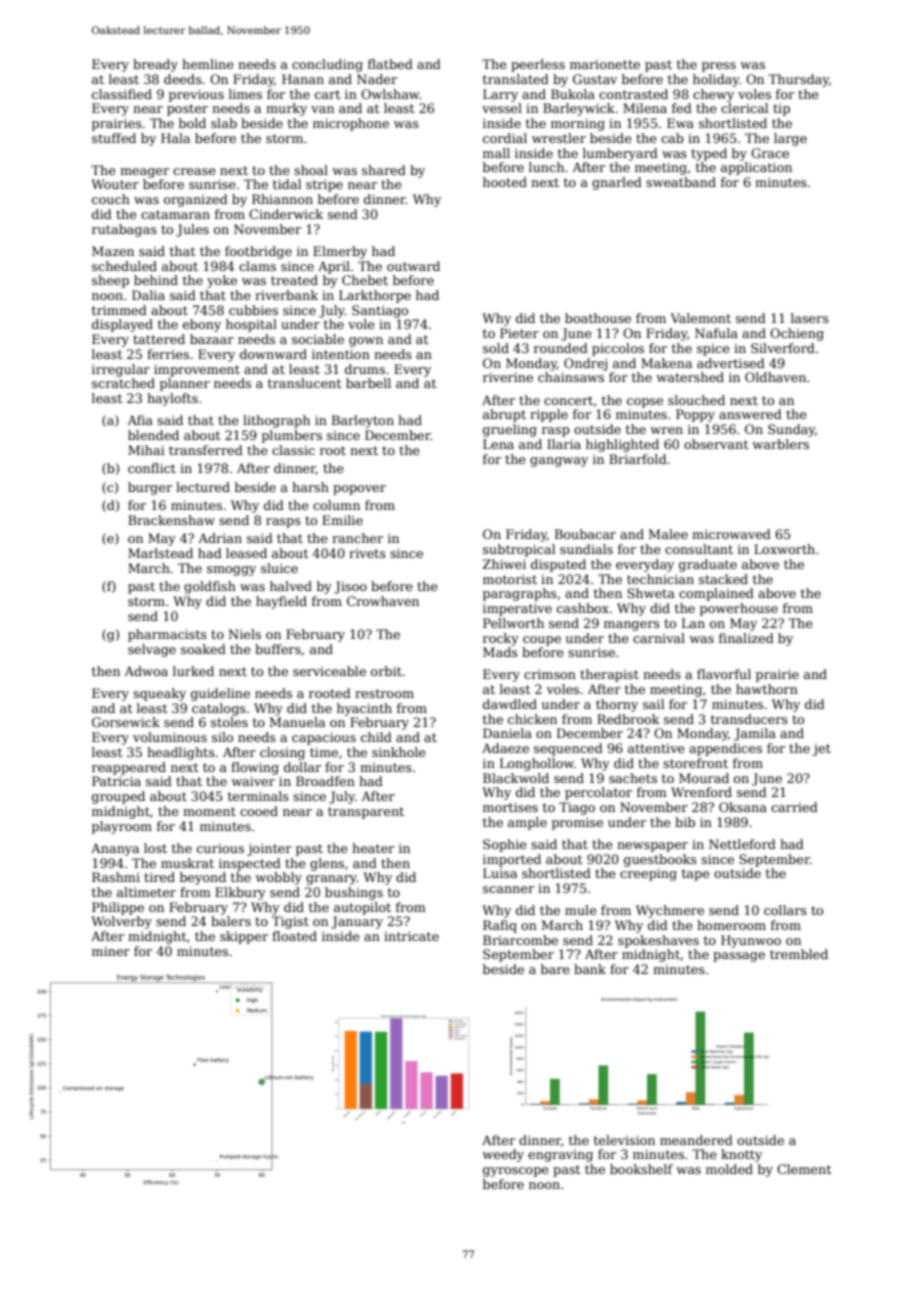 The width and height of the screenshot is (924, 1308). Describe the element at coordinates (229, 722) in the screenshot. I see `stoles` at that location.
